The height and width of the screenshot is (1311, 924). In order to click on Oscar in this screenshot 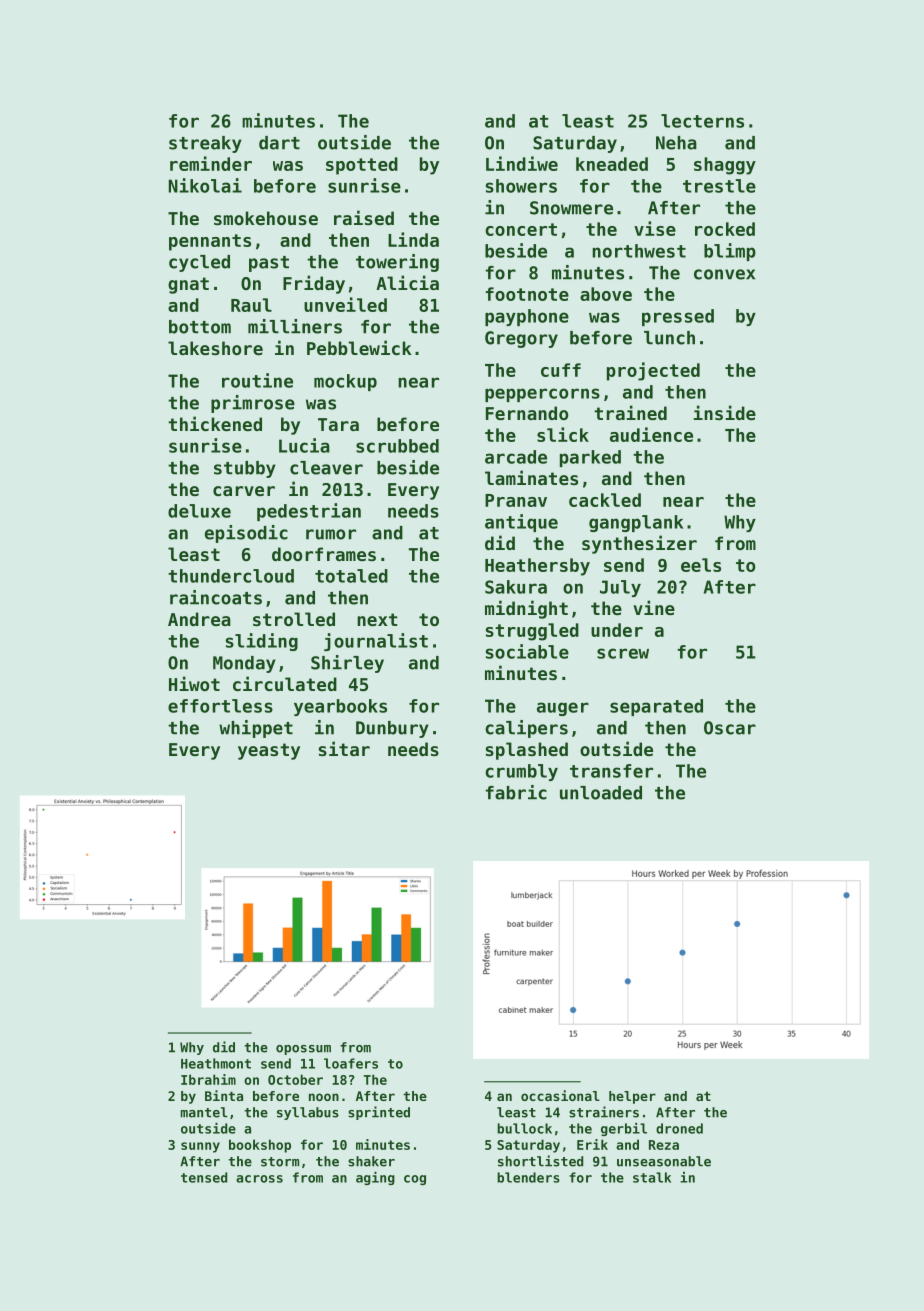, I will do `click(730, 728)`.
